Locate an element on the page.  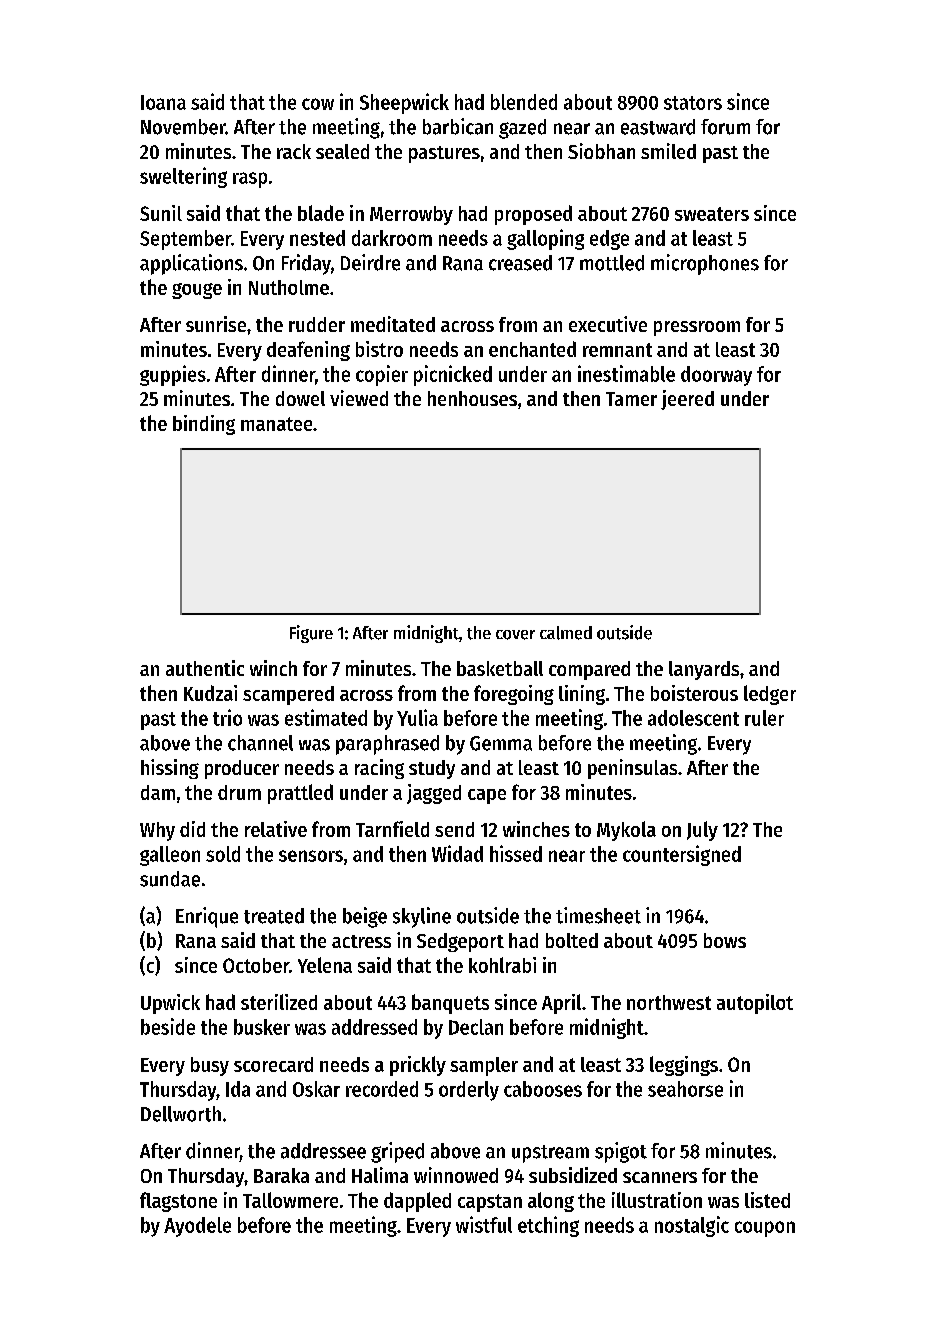
actress is located at coordinates (361, 941).
